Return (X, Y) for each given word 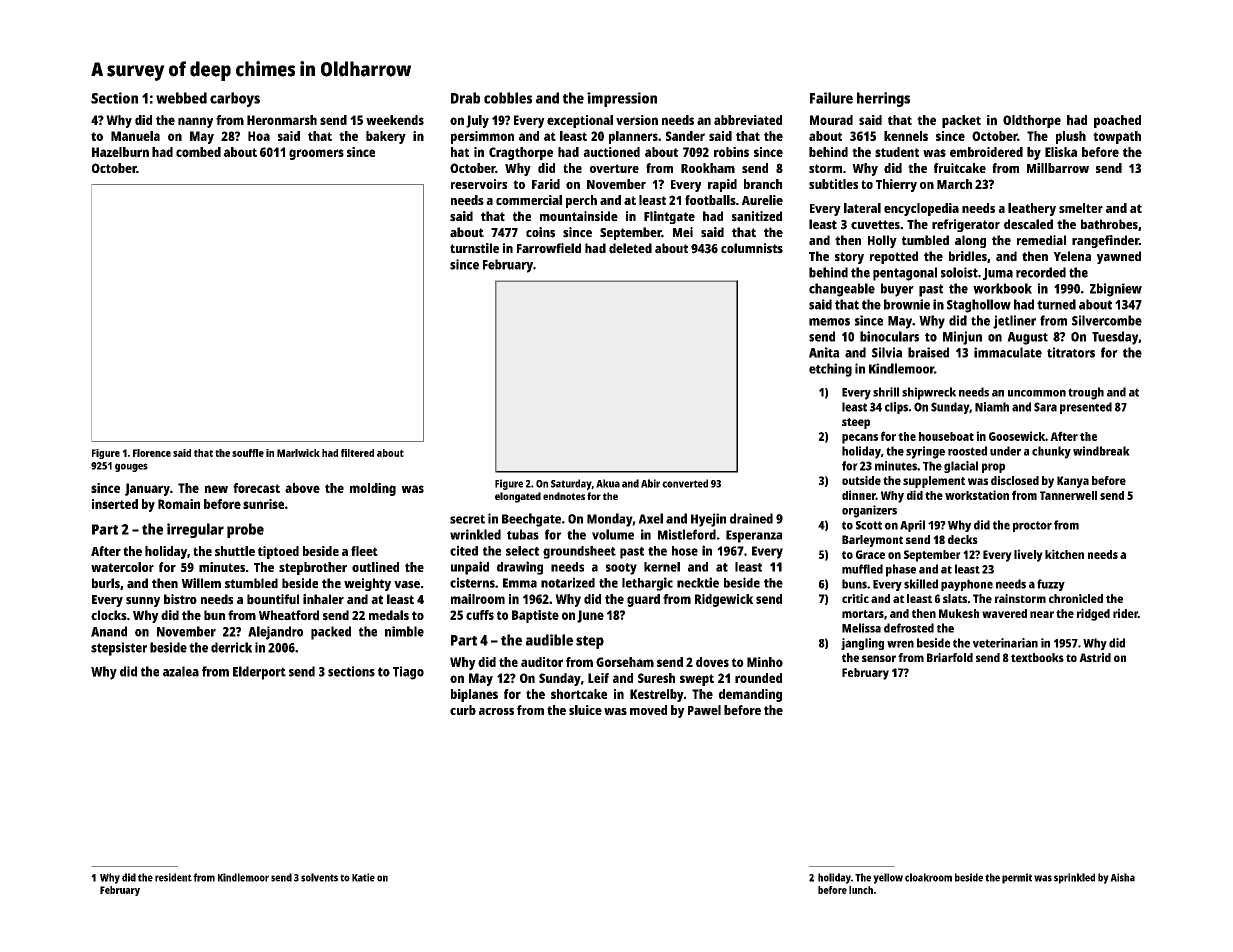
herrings (883, 99)
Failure (831, 98)
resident (173, 877)
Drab (465, 98)
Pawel (704, 710)
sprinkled (1074, 878)
